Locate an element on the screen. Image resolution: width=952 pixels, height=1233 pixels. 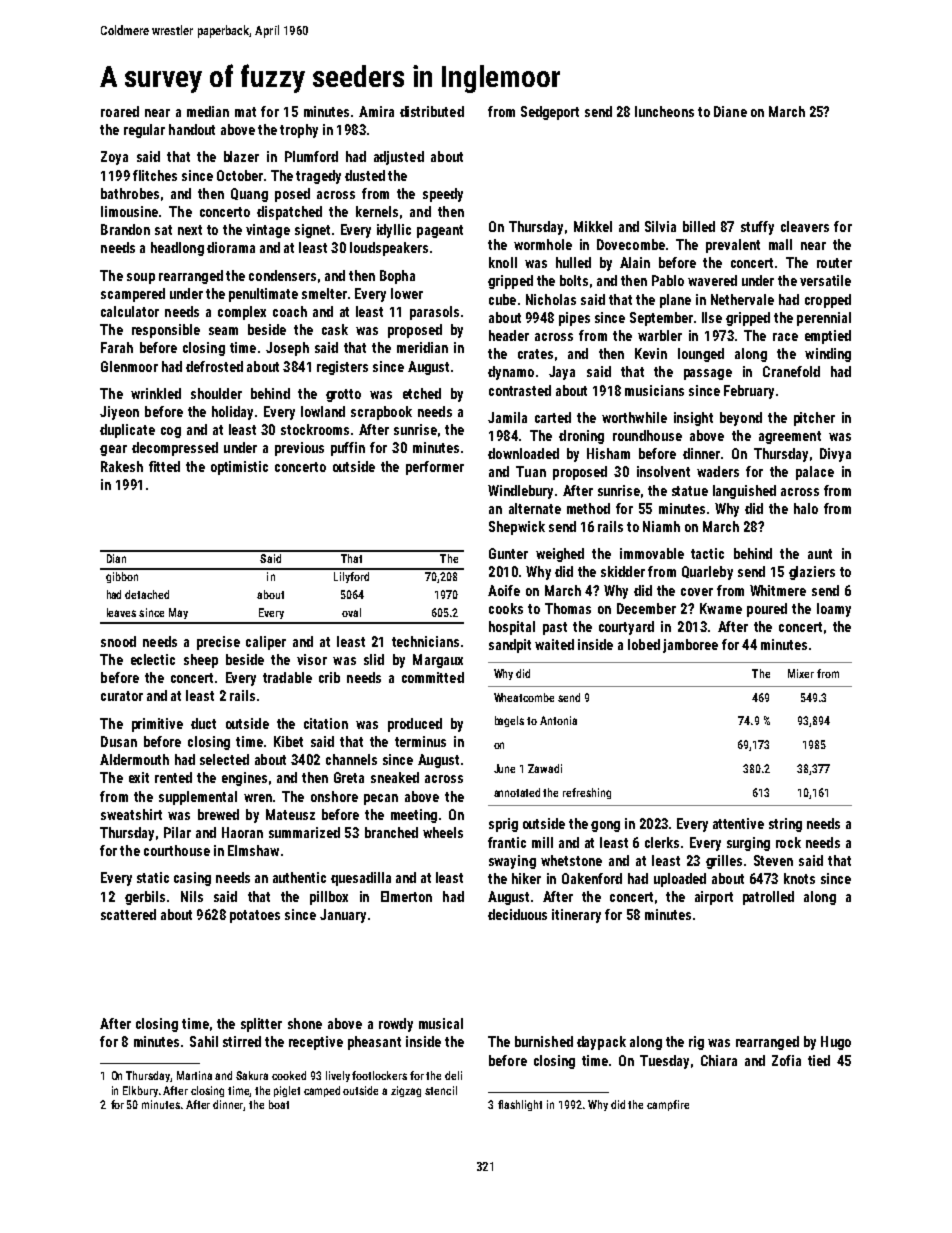
branched is located at coordinates (391, 832).
